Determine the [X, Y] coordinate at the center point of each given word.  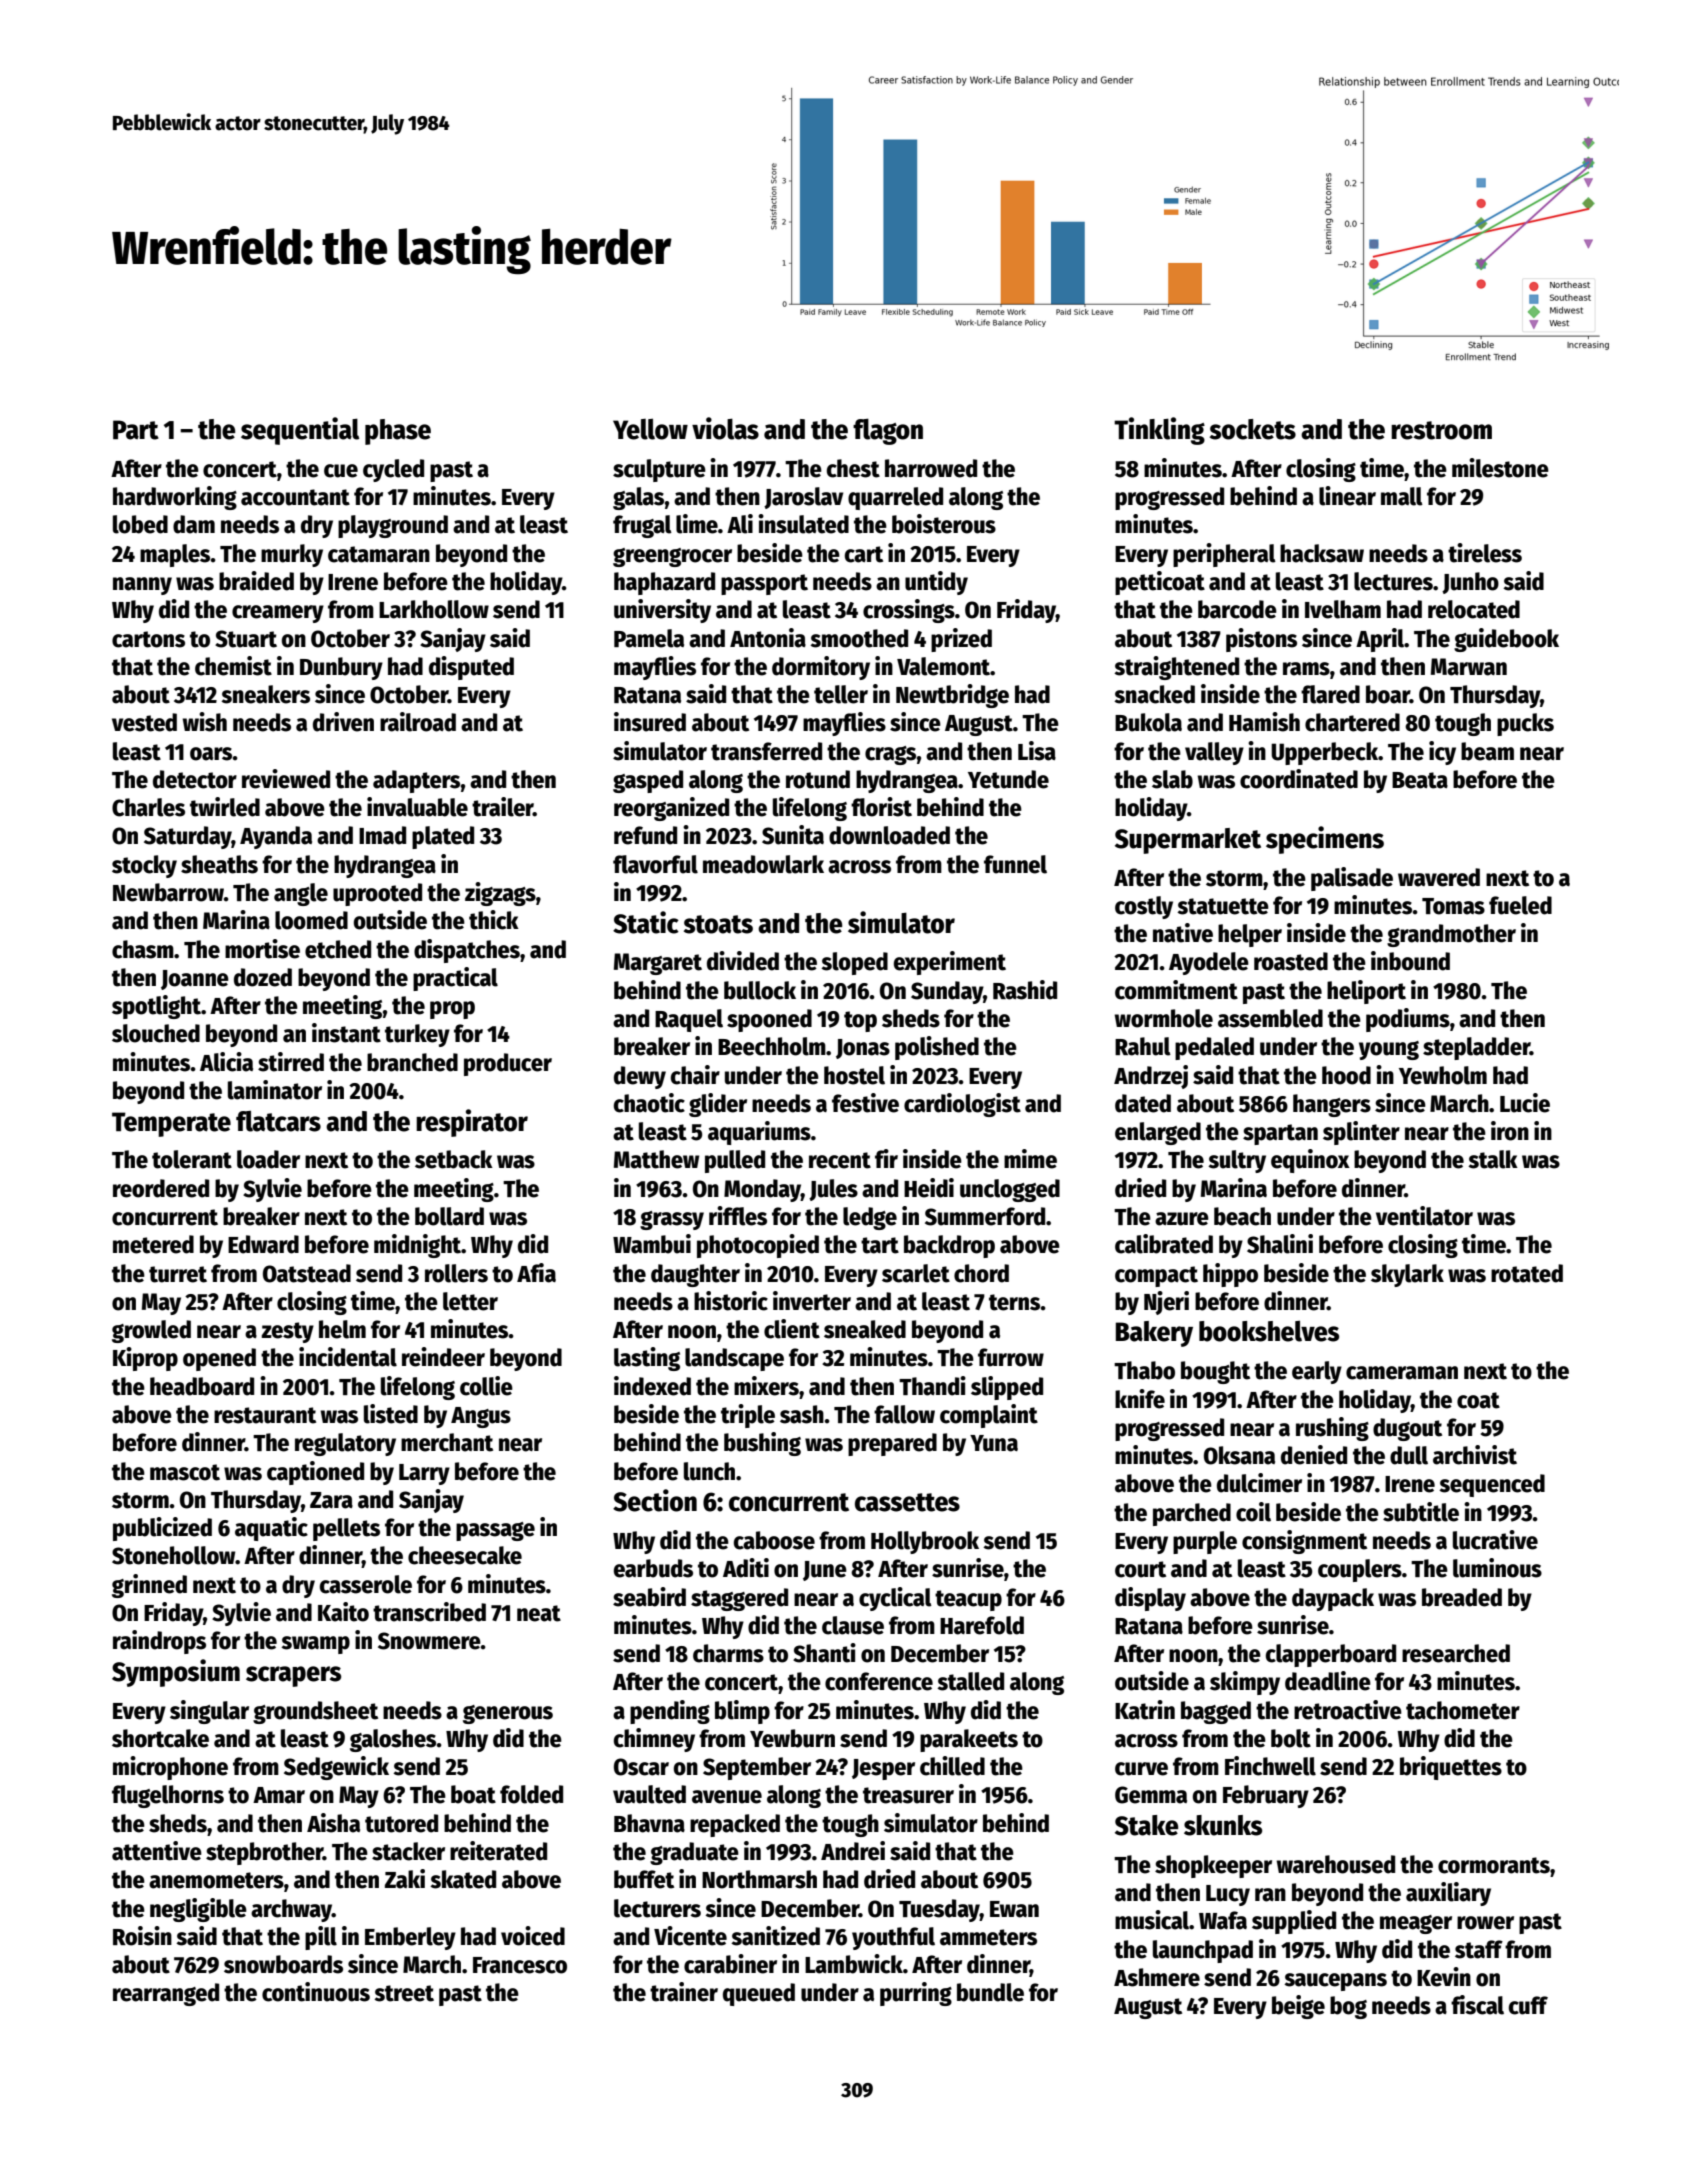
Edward [263, 1244]
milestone [1500, 468]
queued [759, 1994]
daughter [695, 1275]
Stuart [246, 639]
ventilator [1424, 1216]
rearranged [166, 1994]
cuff [1528, 2005]
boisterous [944, 524]
